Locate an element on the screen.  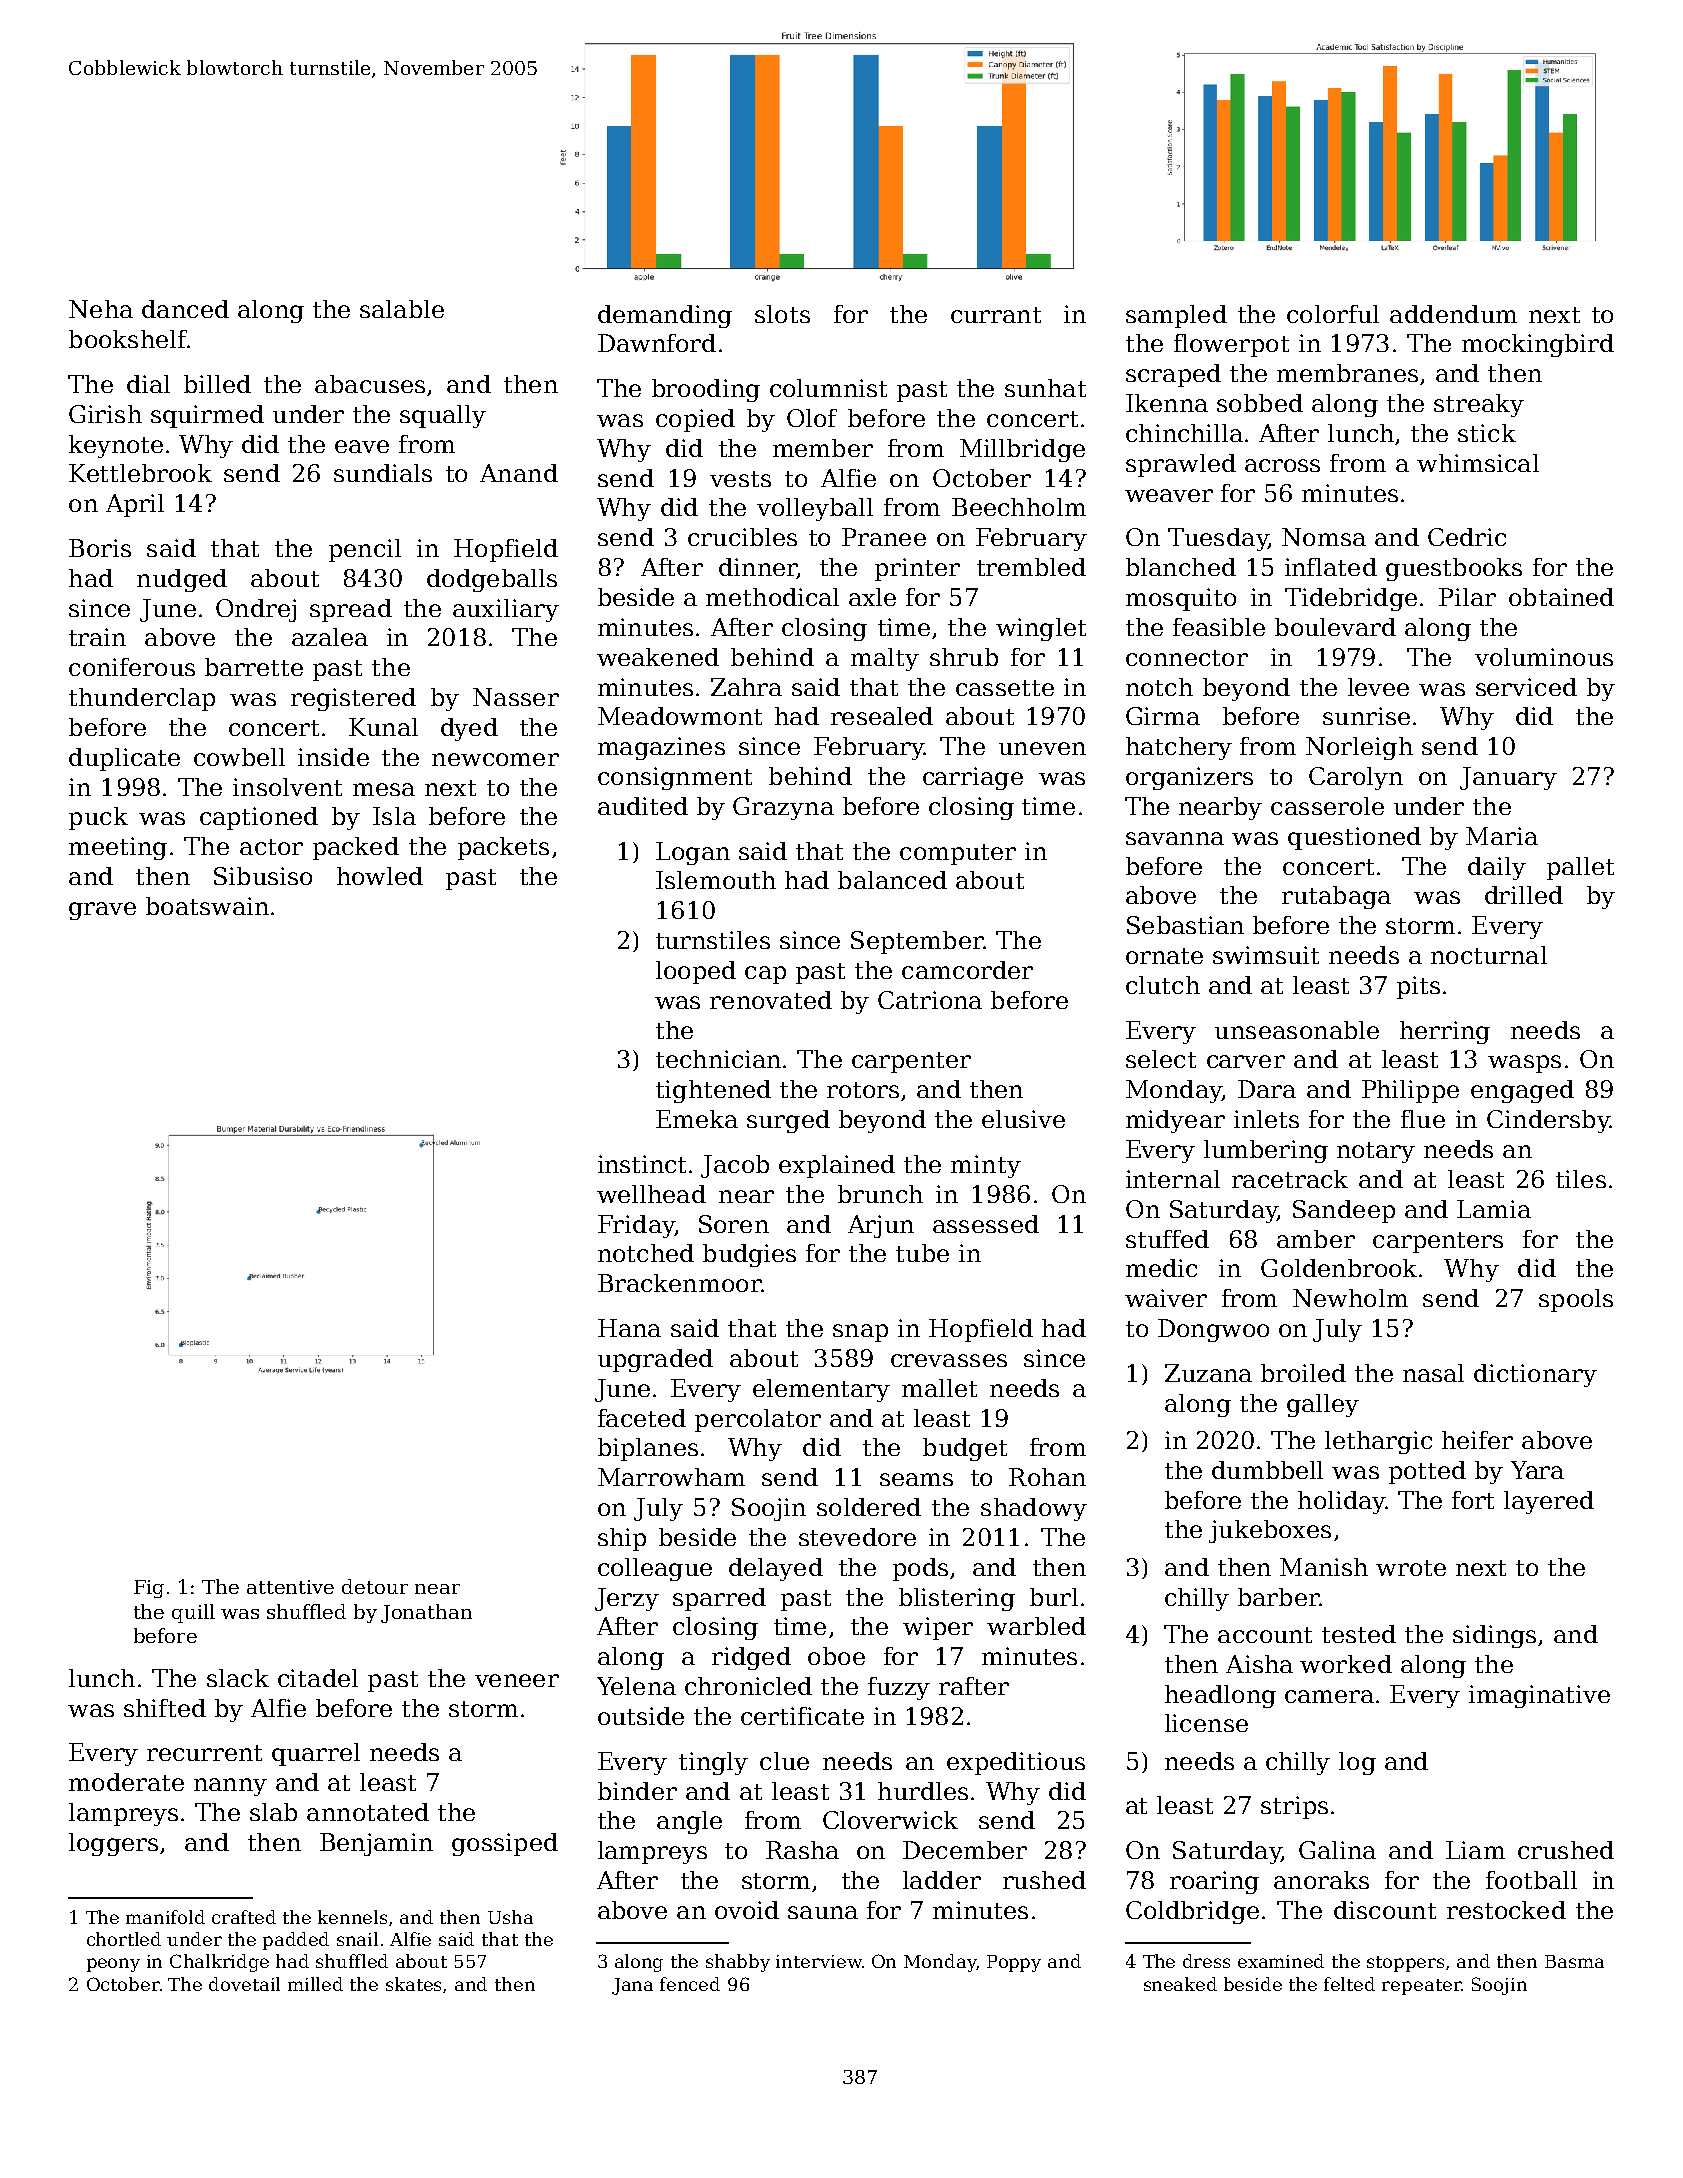
rotors is located at coordinates (863, 1090).
